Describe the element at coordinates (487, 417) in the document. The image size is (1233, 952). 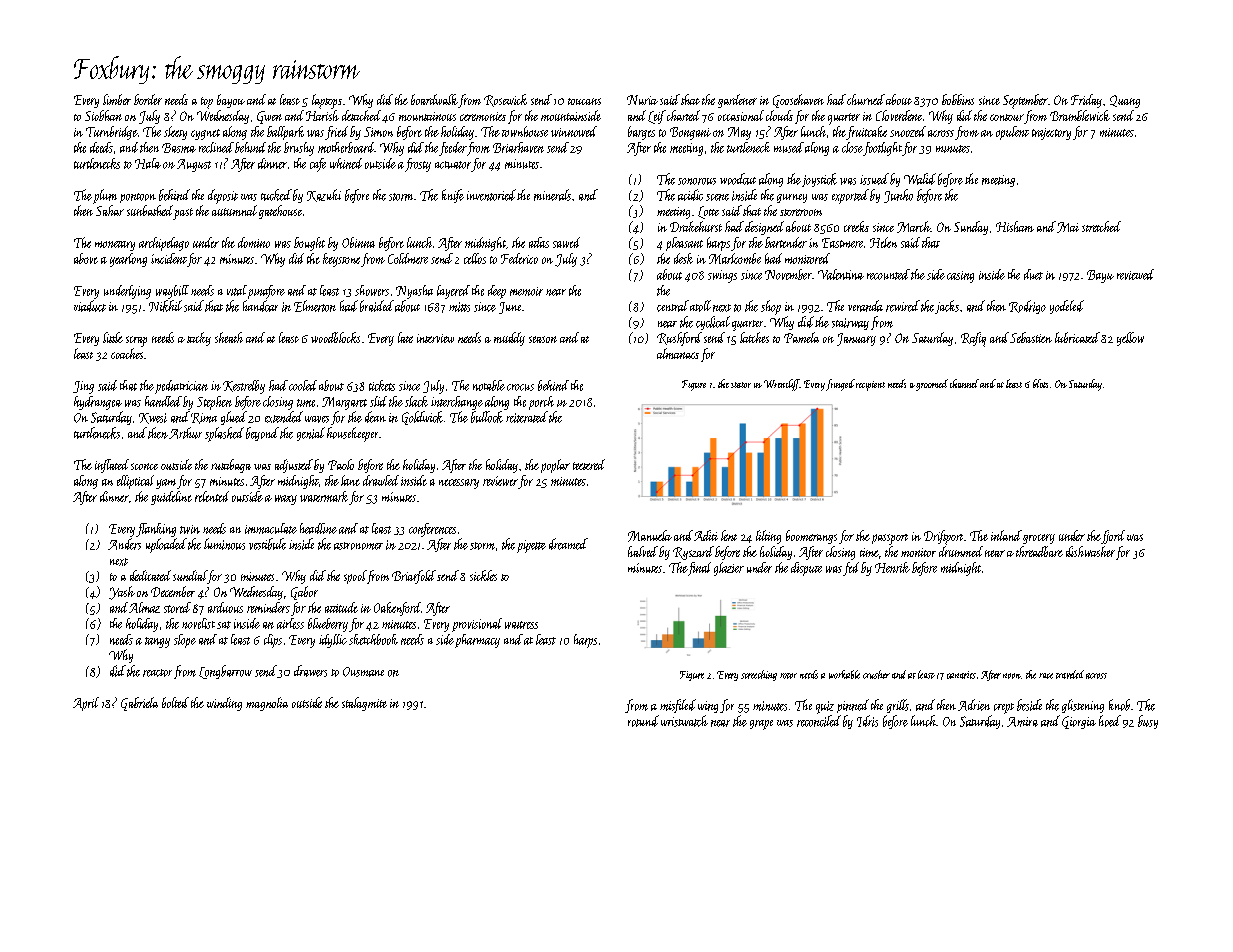
I see `bullock` at that location.
